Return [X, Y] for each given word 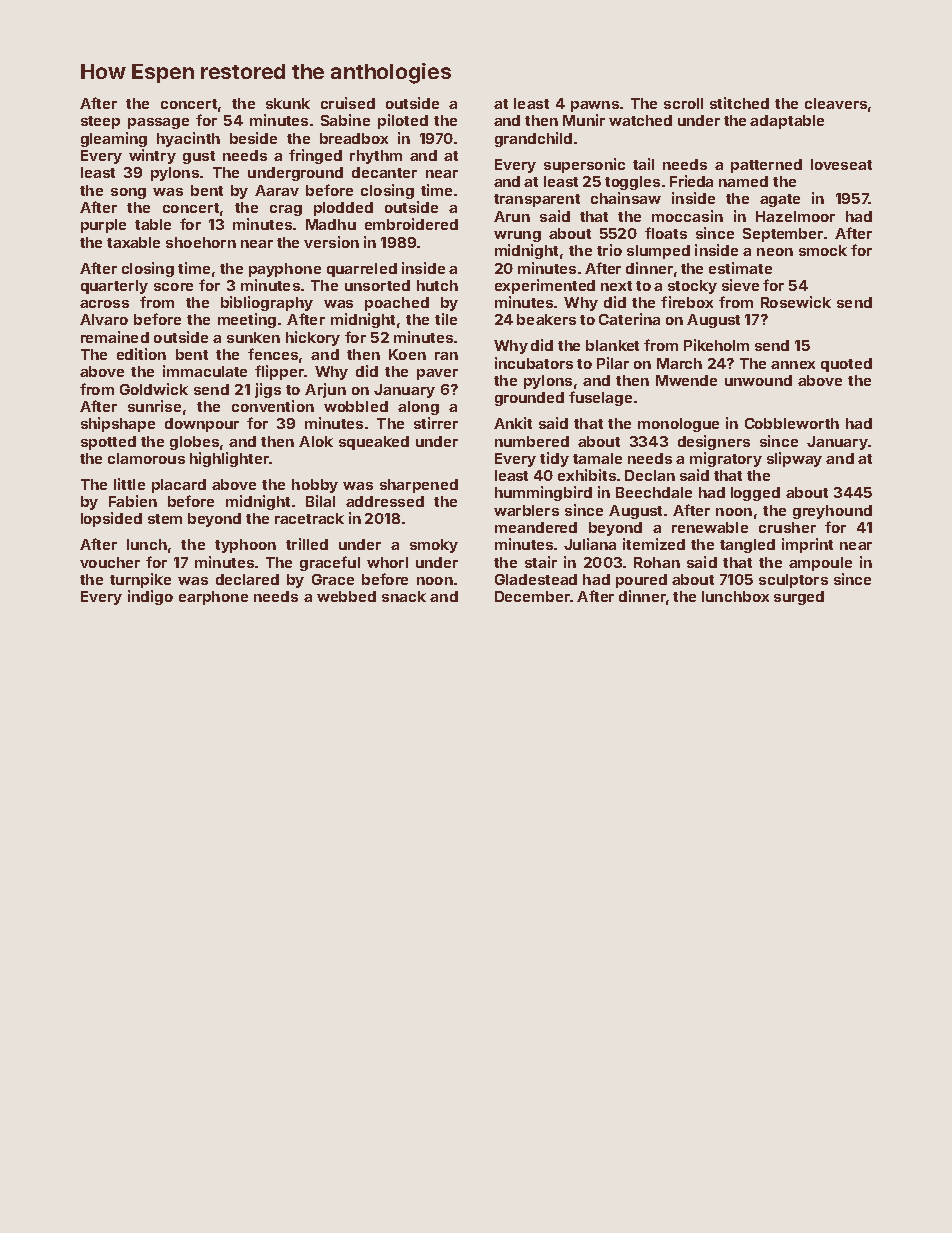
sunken [253, 337]
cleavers [836, 103]
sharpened [419, 486]
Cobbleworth [792, 423]
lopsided [111, 519]
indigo [150, 597]
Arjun [325, 390]
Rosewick [796, 302]
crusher [787, 527]
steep [100, 122]
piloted [403, 121]
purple [103, 226]
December [532, 596]
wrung [517, 236]
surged [799, 598]
